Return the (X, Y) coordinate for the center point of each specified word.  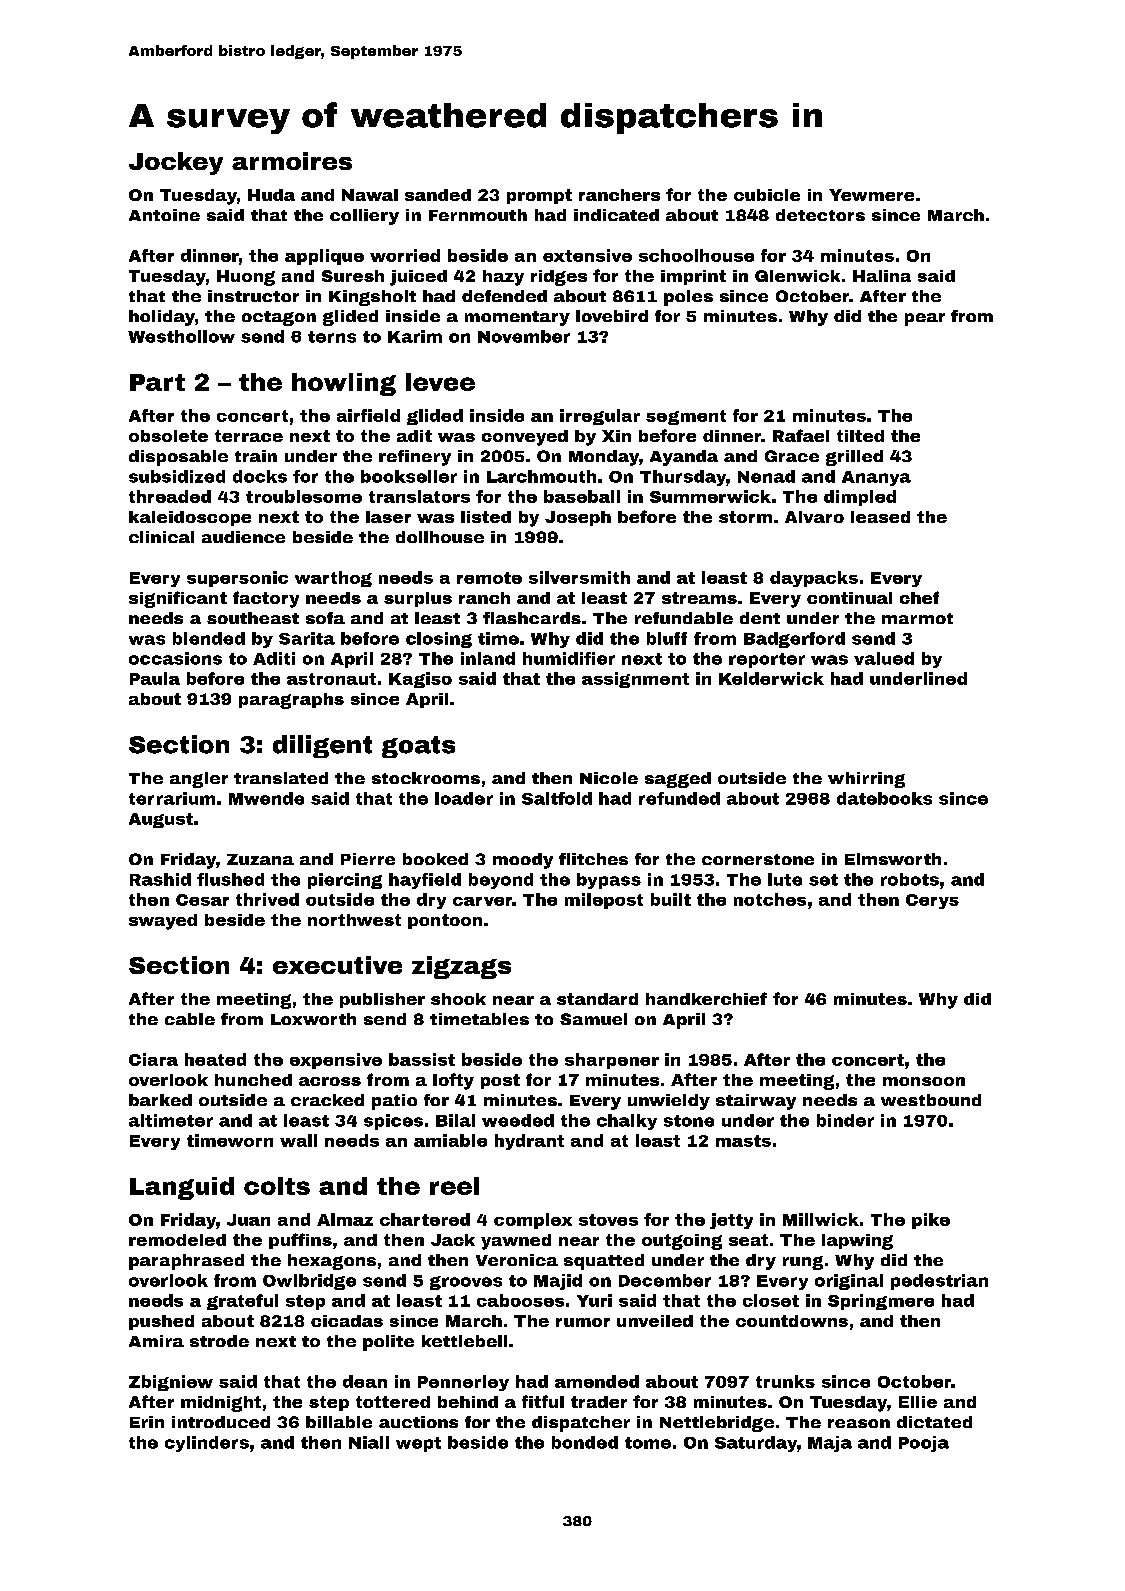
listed (486, 517)
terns (332, 337)
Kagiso (420, 680)
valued (884, 658)
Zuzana (260, 859)
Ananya (876, 478)
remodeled (177, 1240)
